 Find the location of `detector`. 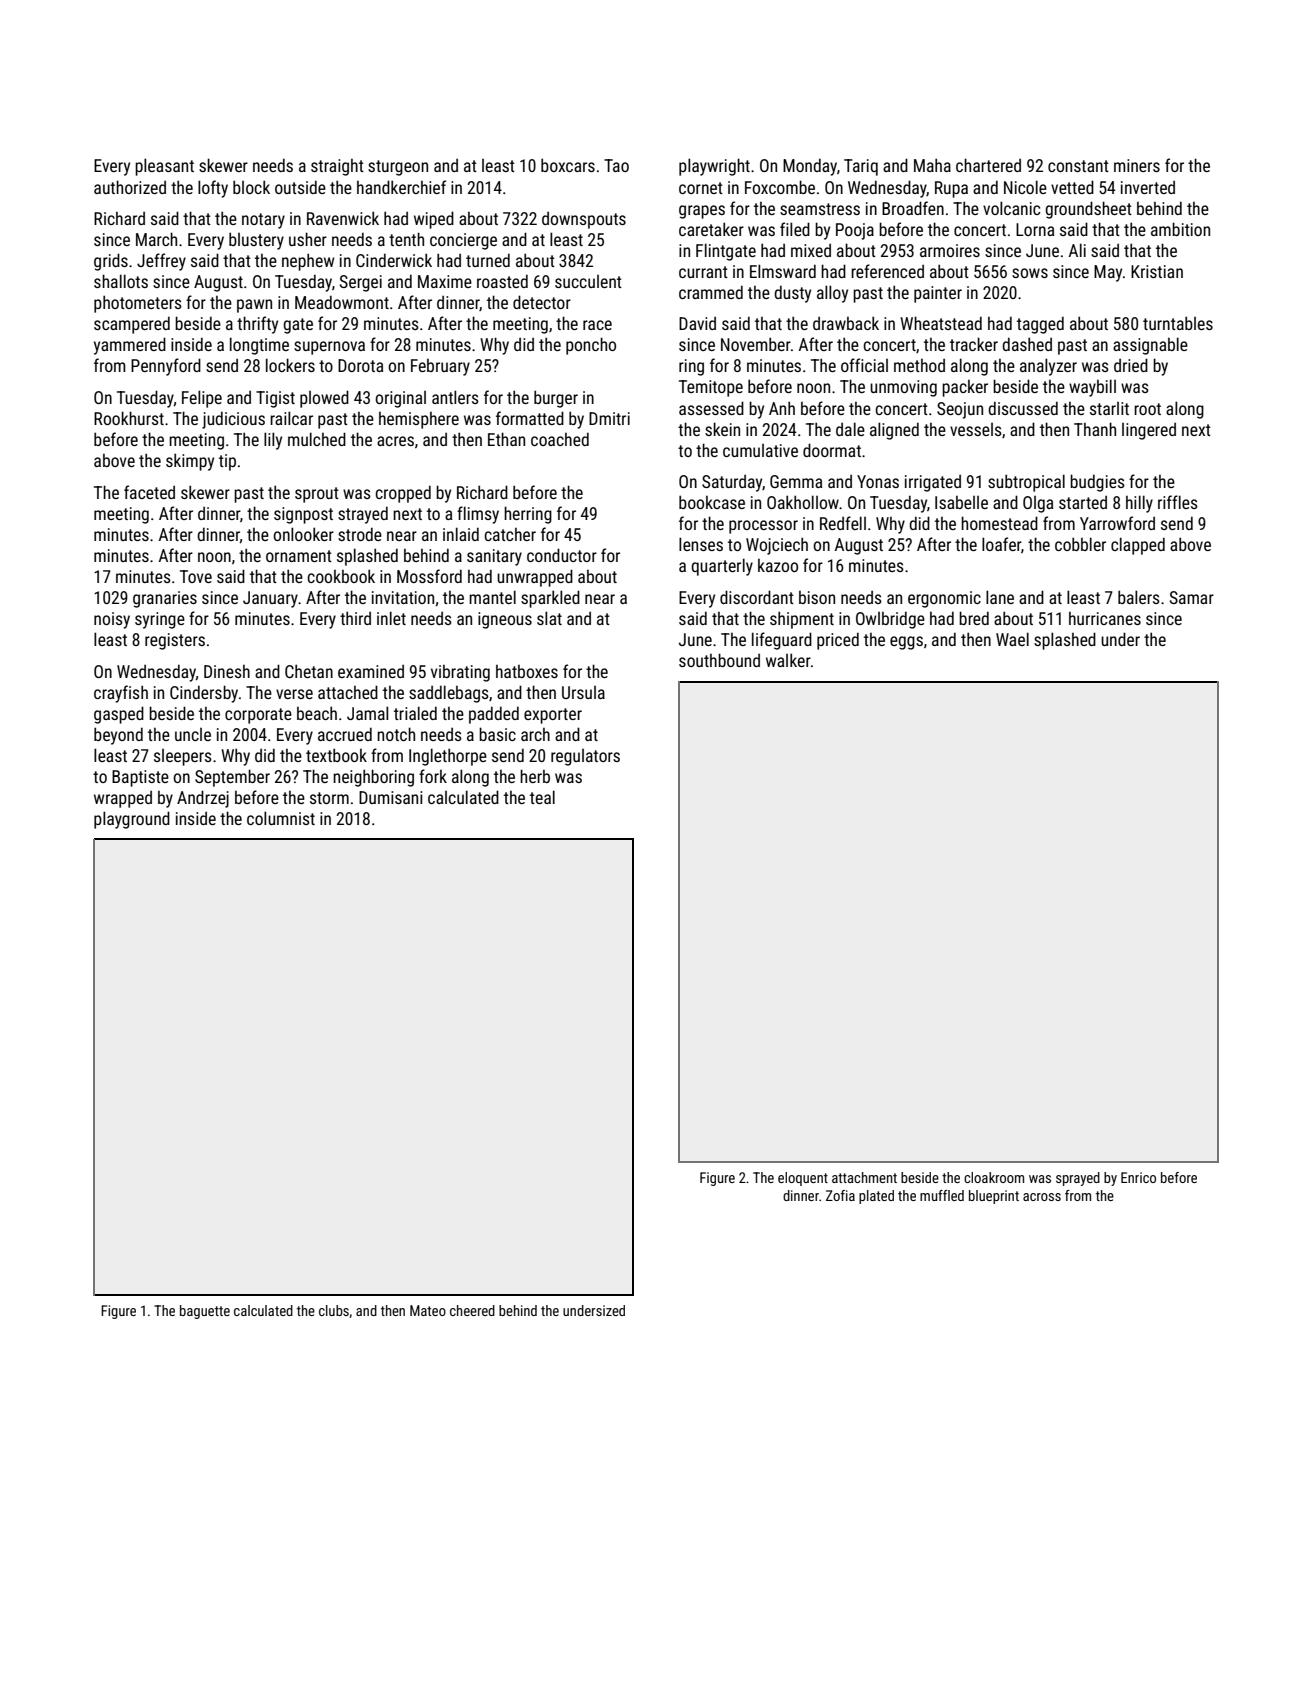

detector is located at coordinates (542, 302).
